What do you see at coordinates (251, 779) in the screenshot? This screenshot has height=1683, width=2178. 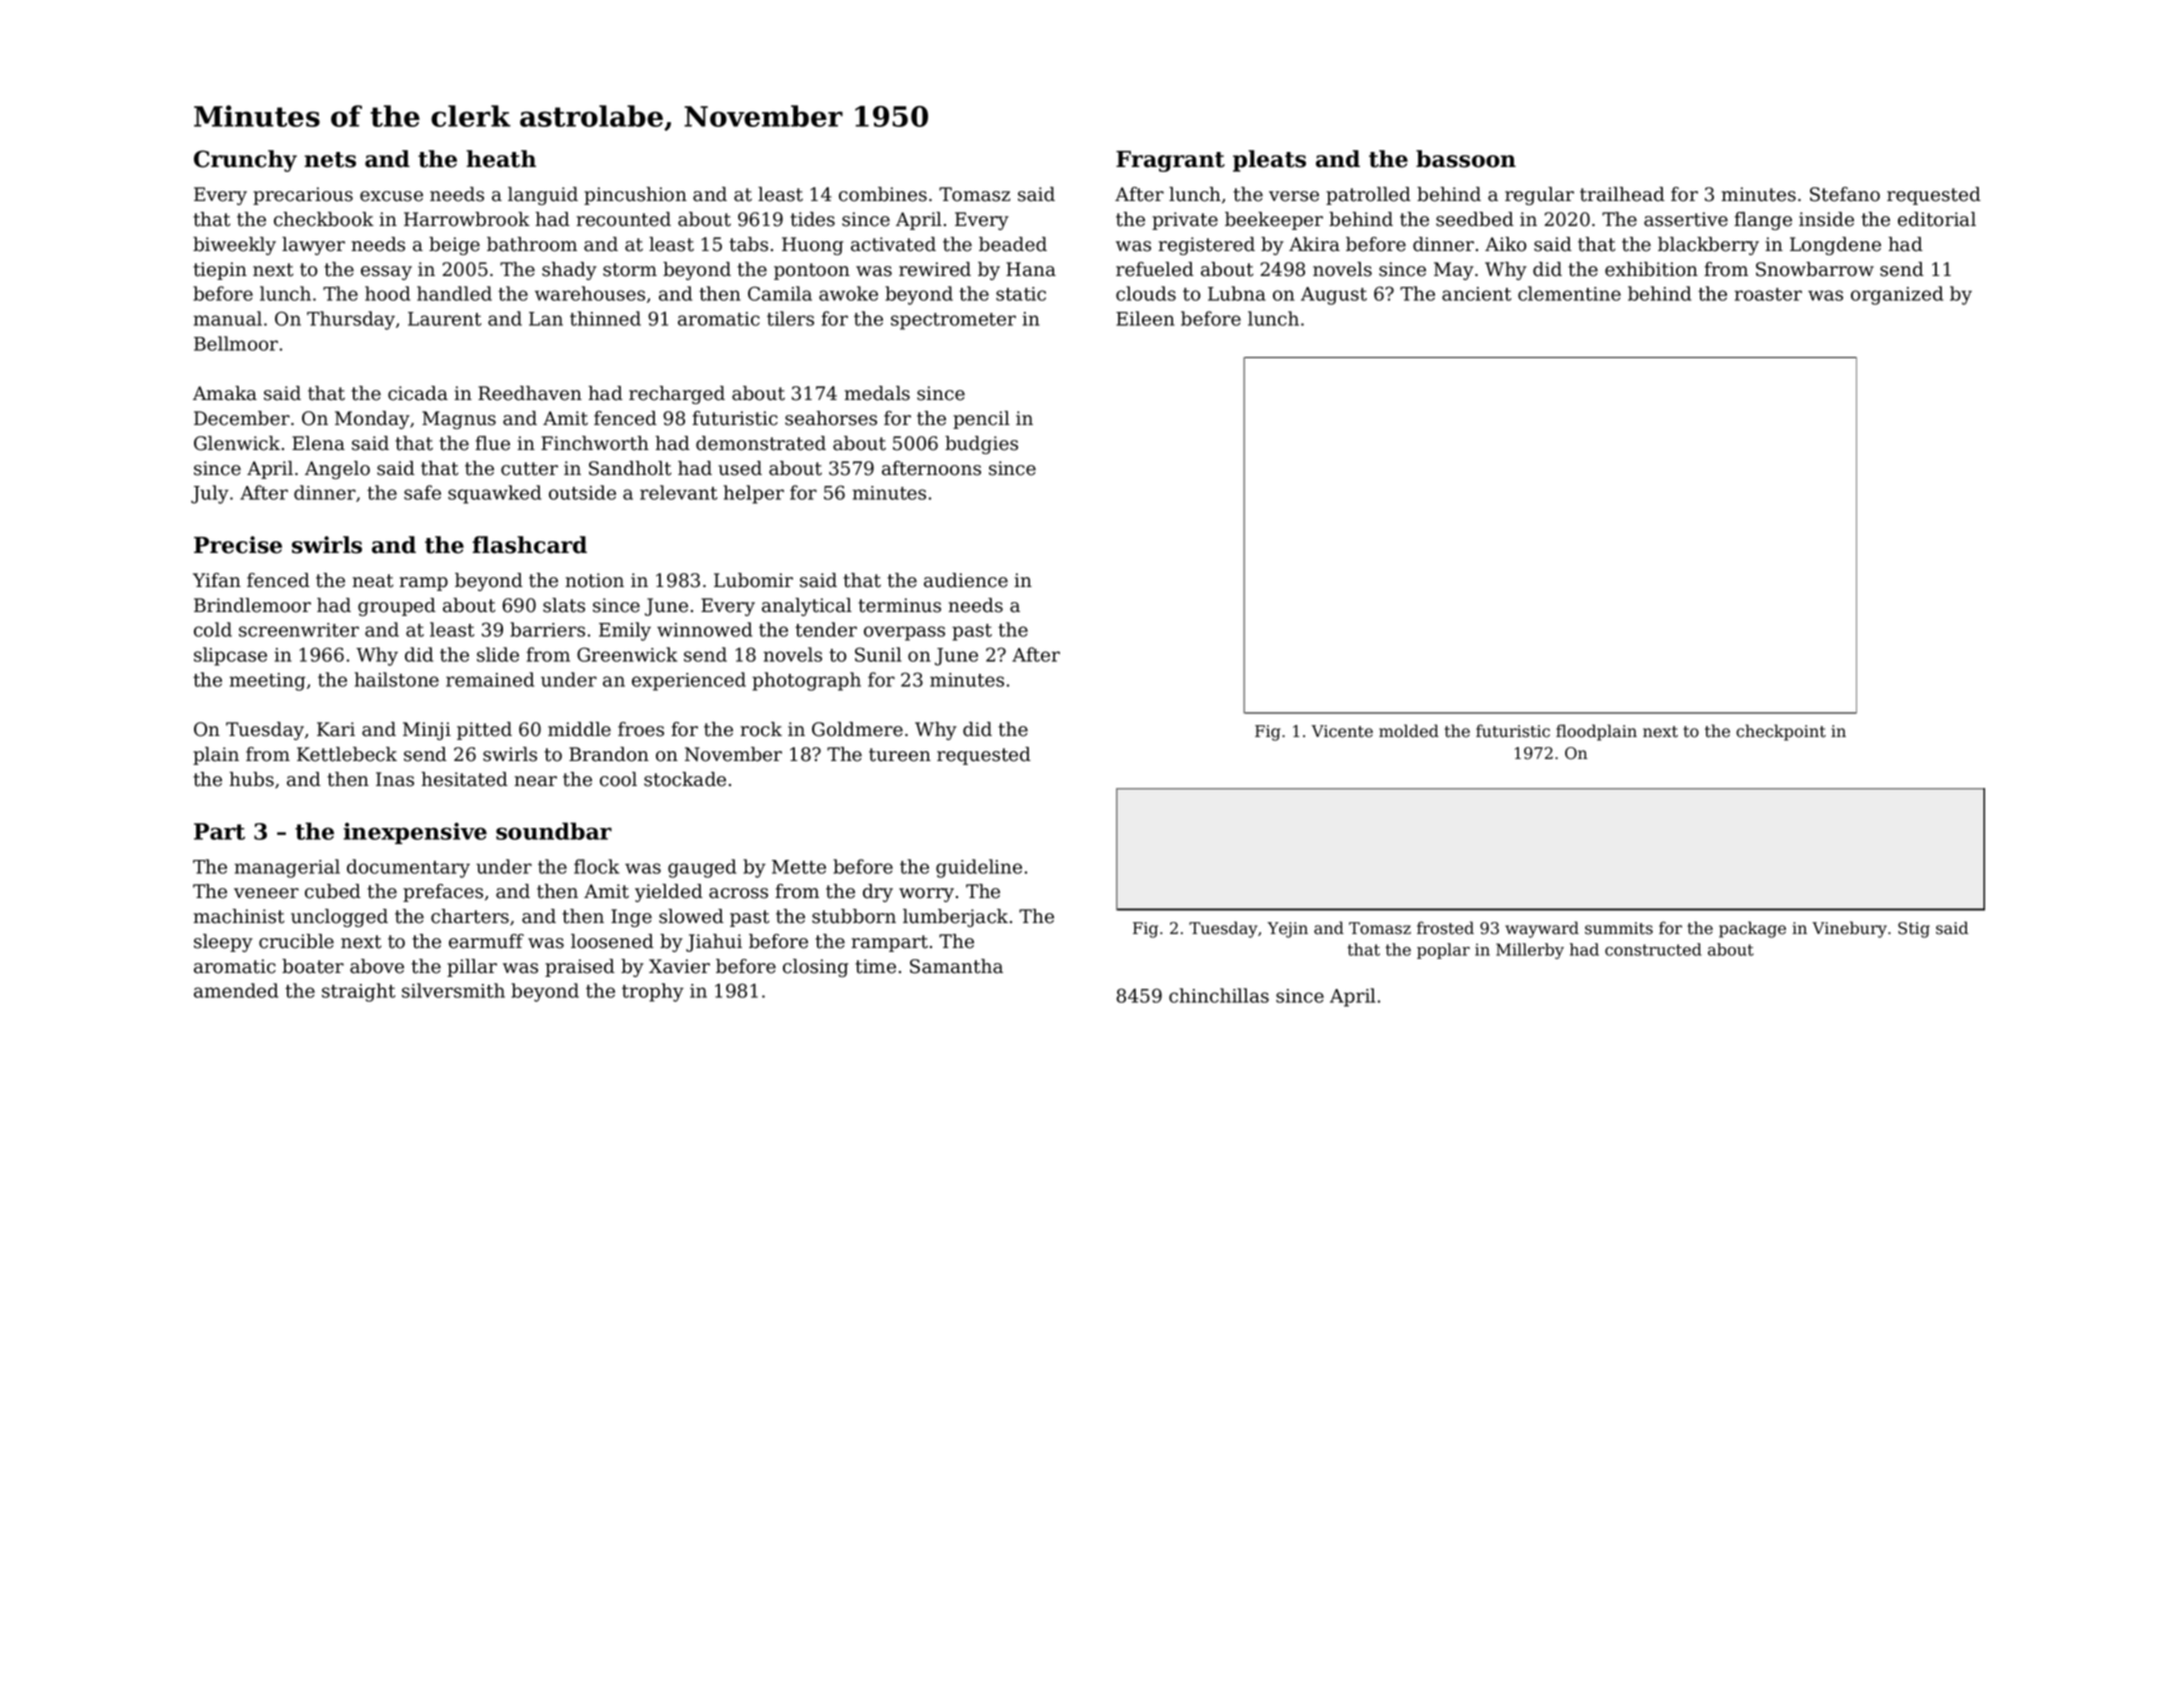 I see `hubs` at bounding box center [251, 779].
